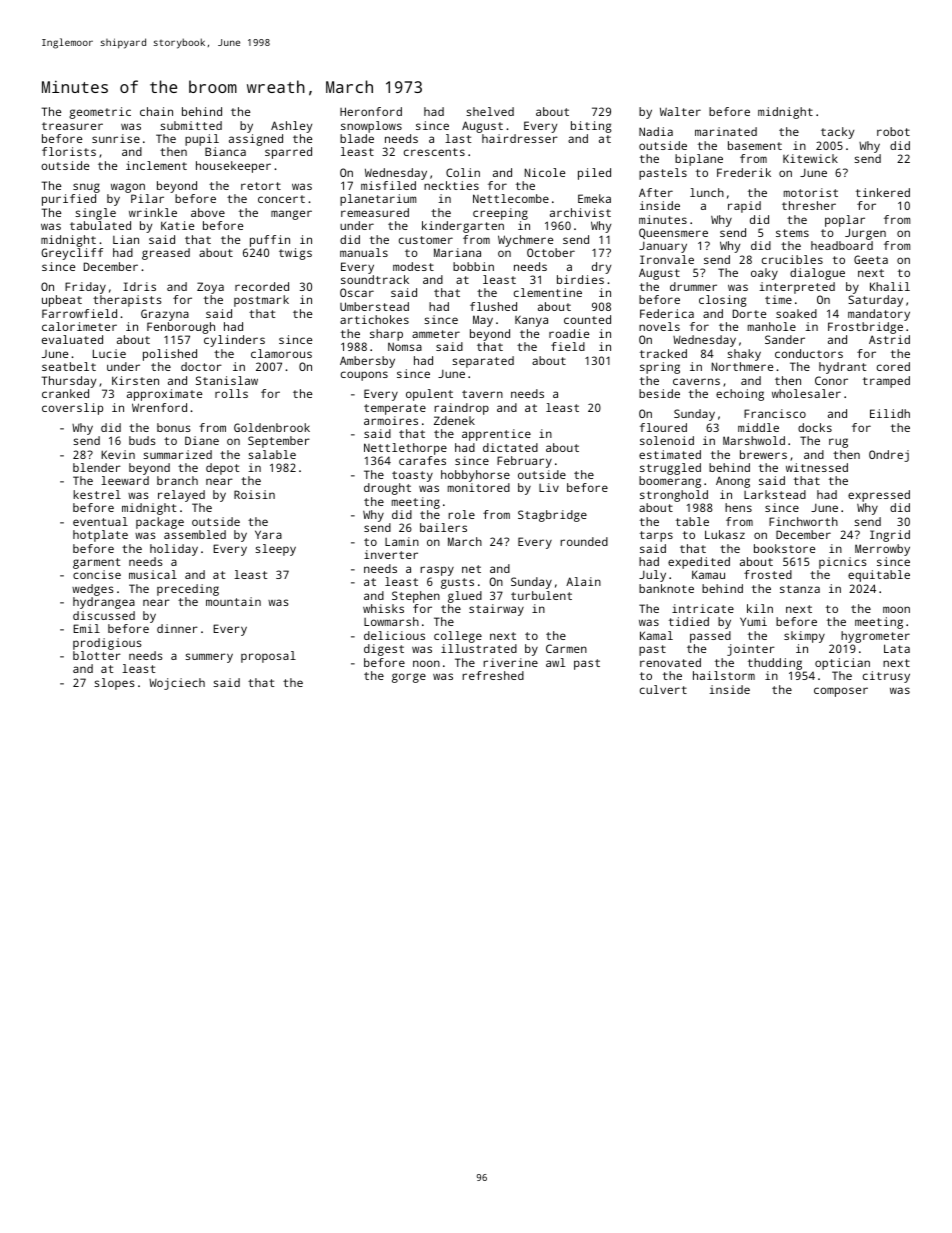  Describe the element at coordinates (457, 583) in the screenshot. I see `gusts` at that location.
